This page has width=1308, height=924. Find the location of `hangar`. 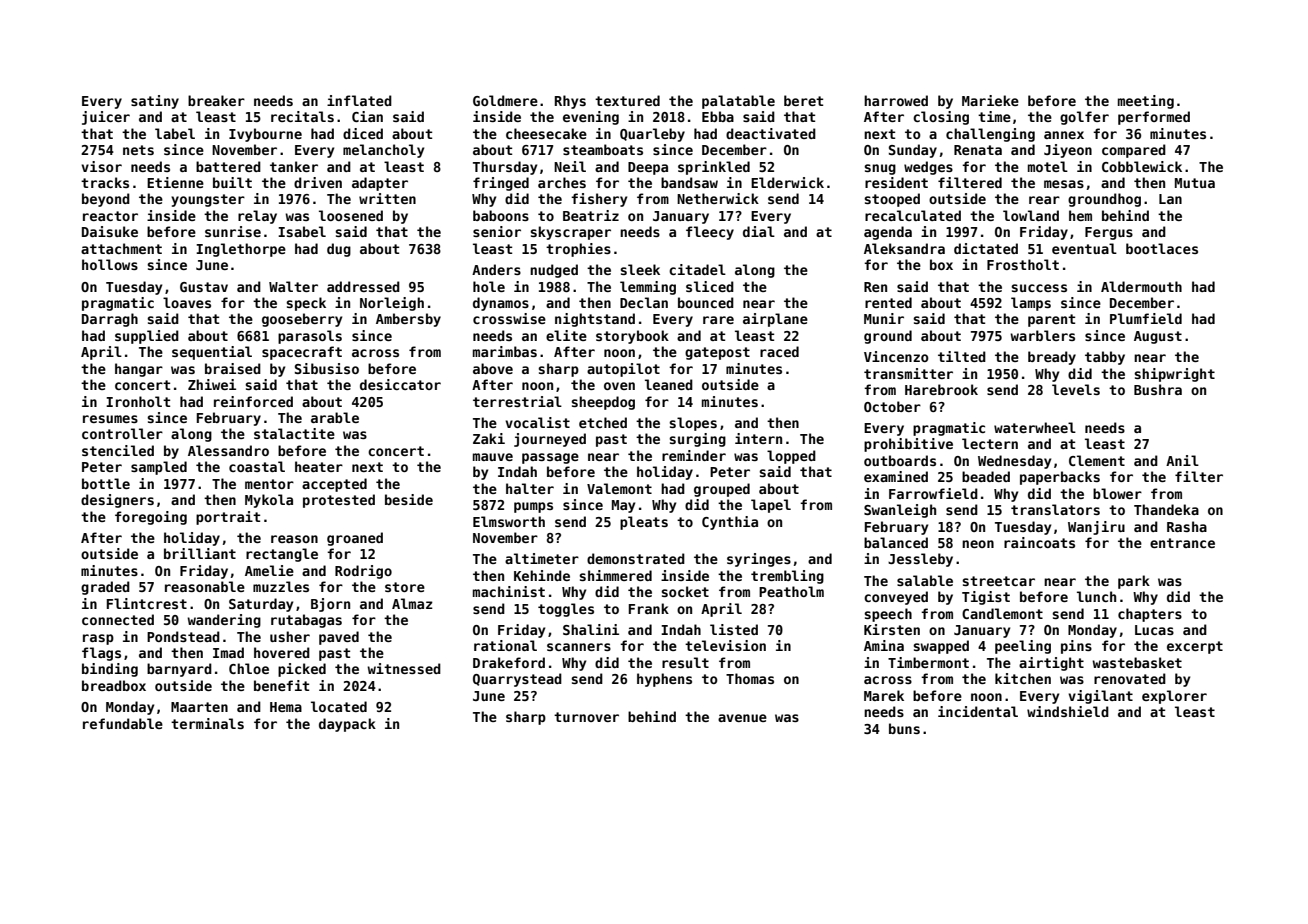

hangar is located at coordinates (139, 370).
